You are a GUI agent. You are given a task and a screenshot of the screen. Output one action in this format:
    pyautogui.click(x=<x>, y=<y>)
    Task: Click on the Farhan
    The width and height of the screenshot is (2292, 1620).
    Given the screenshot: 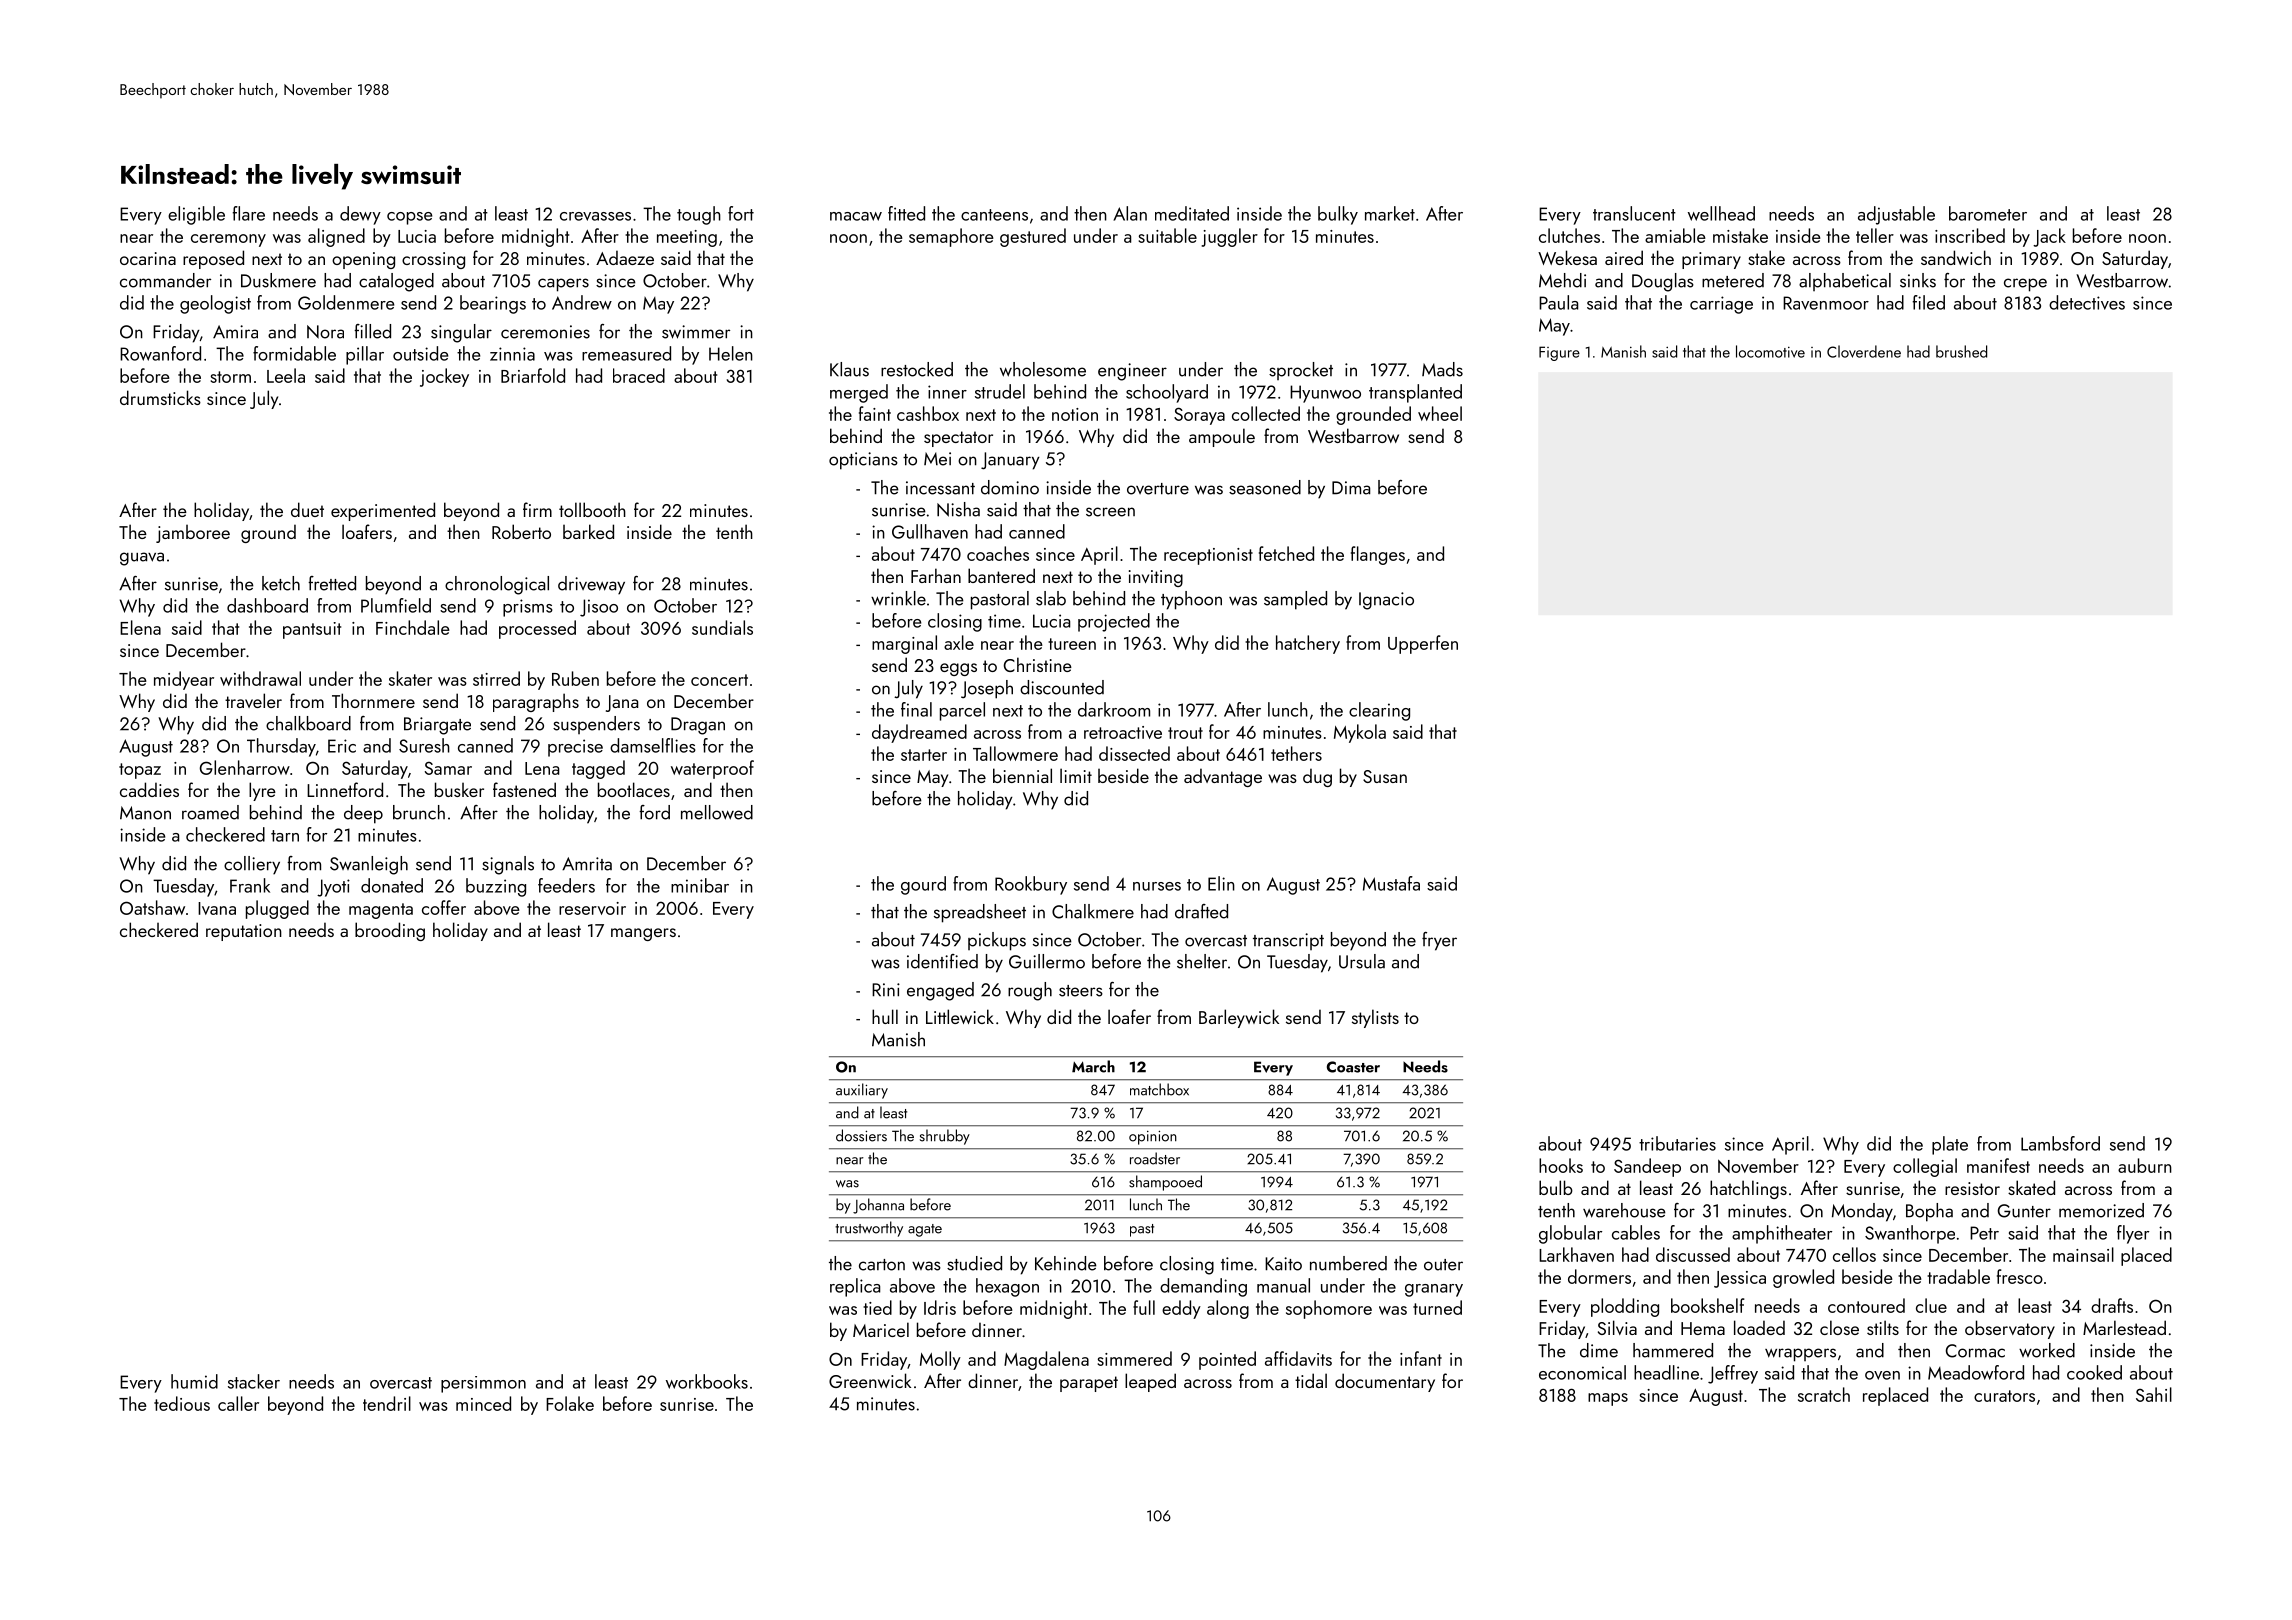 What is the action you would take?
    pyautogui.click(x=936, y=575)
